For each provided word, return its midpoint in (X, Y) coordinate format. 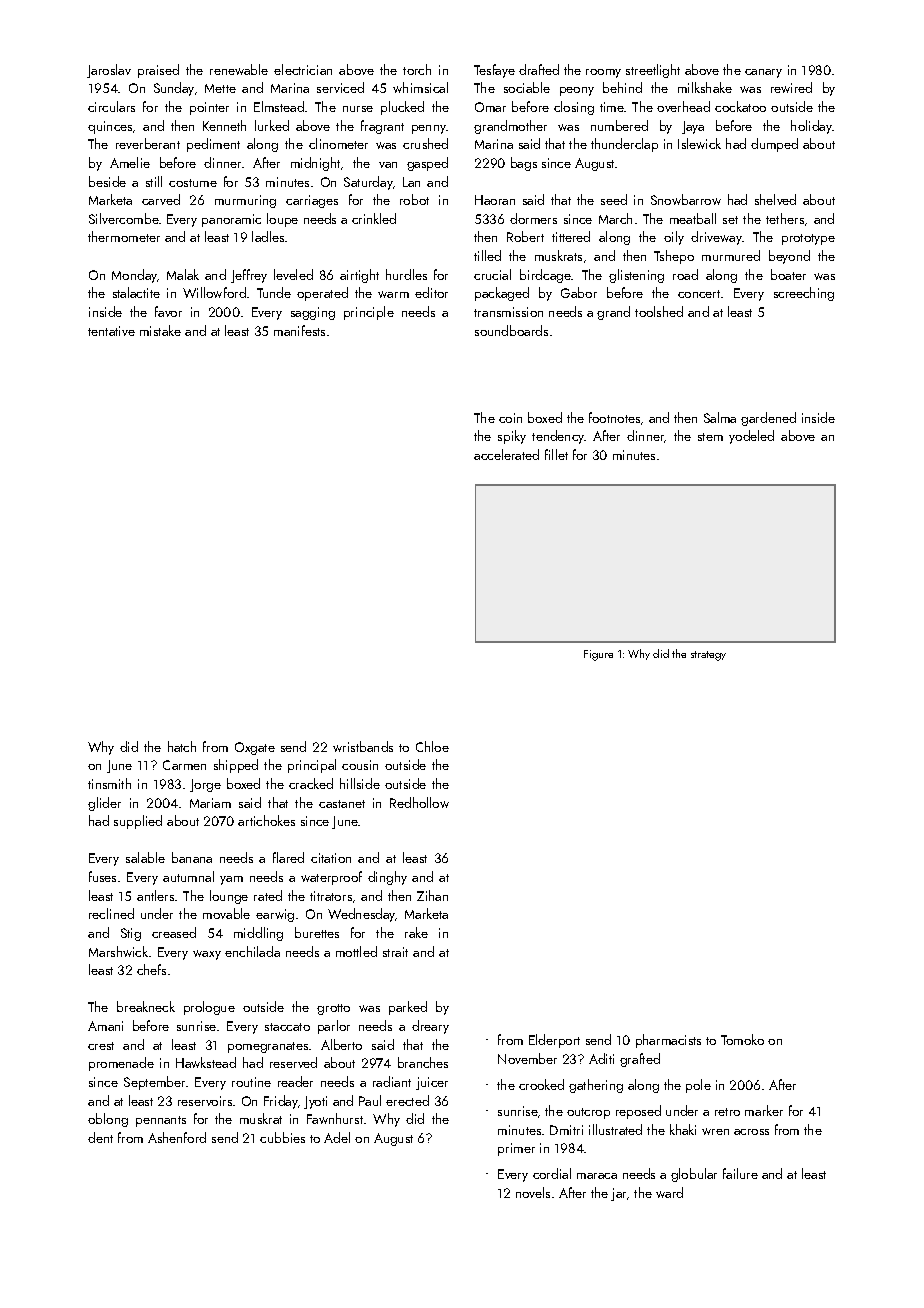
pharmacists (668, 1041)
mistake (160, 330)
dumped (774, 145)
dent (100, 1137)
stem (710, 437)
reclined (111, 913)
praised (158, 71)
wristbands (363, 746)
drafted (539, 69)
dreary (430, 1027)
